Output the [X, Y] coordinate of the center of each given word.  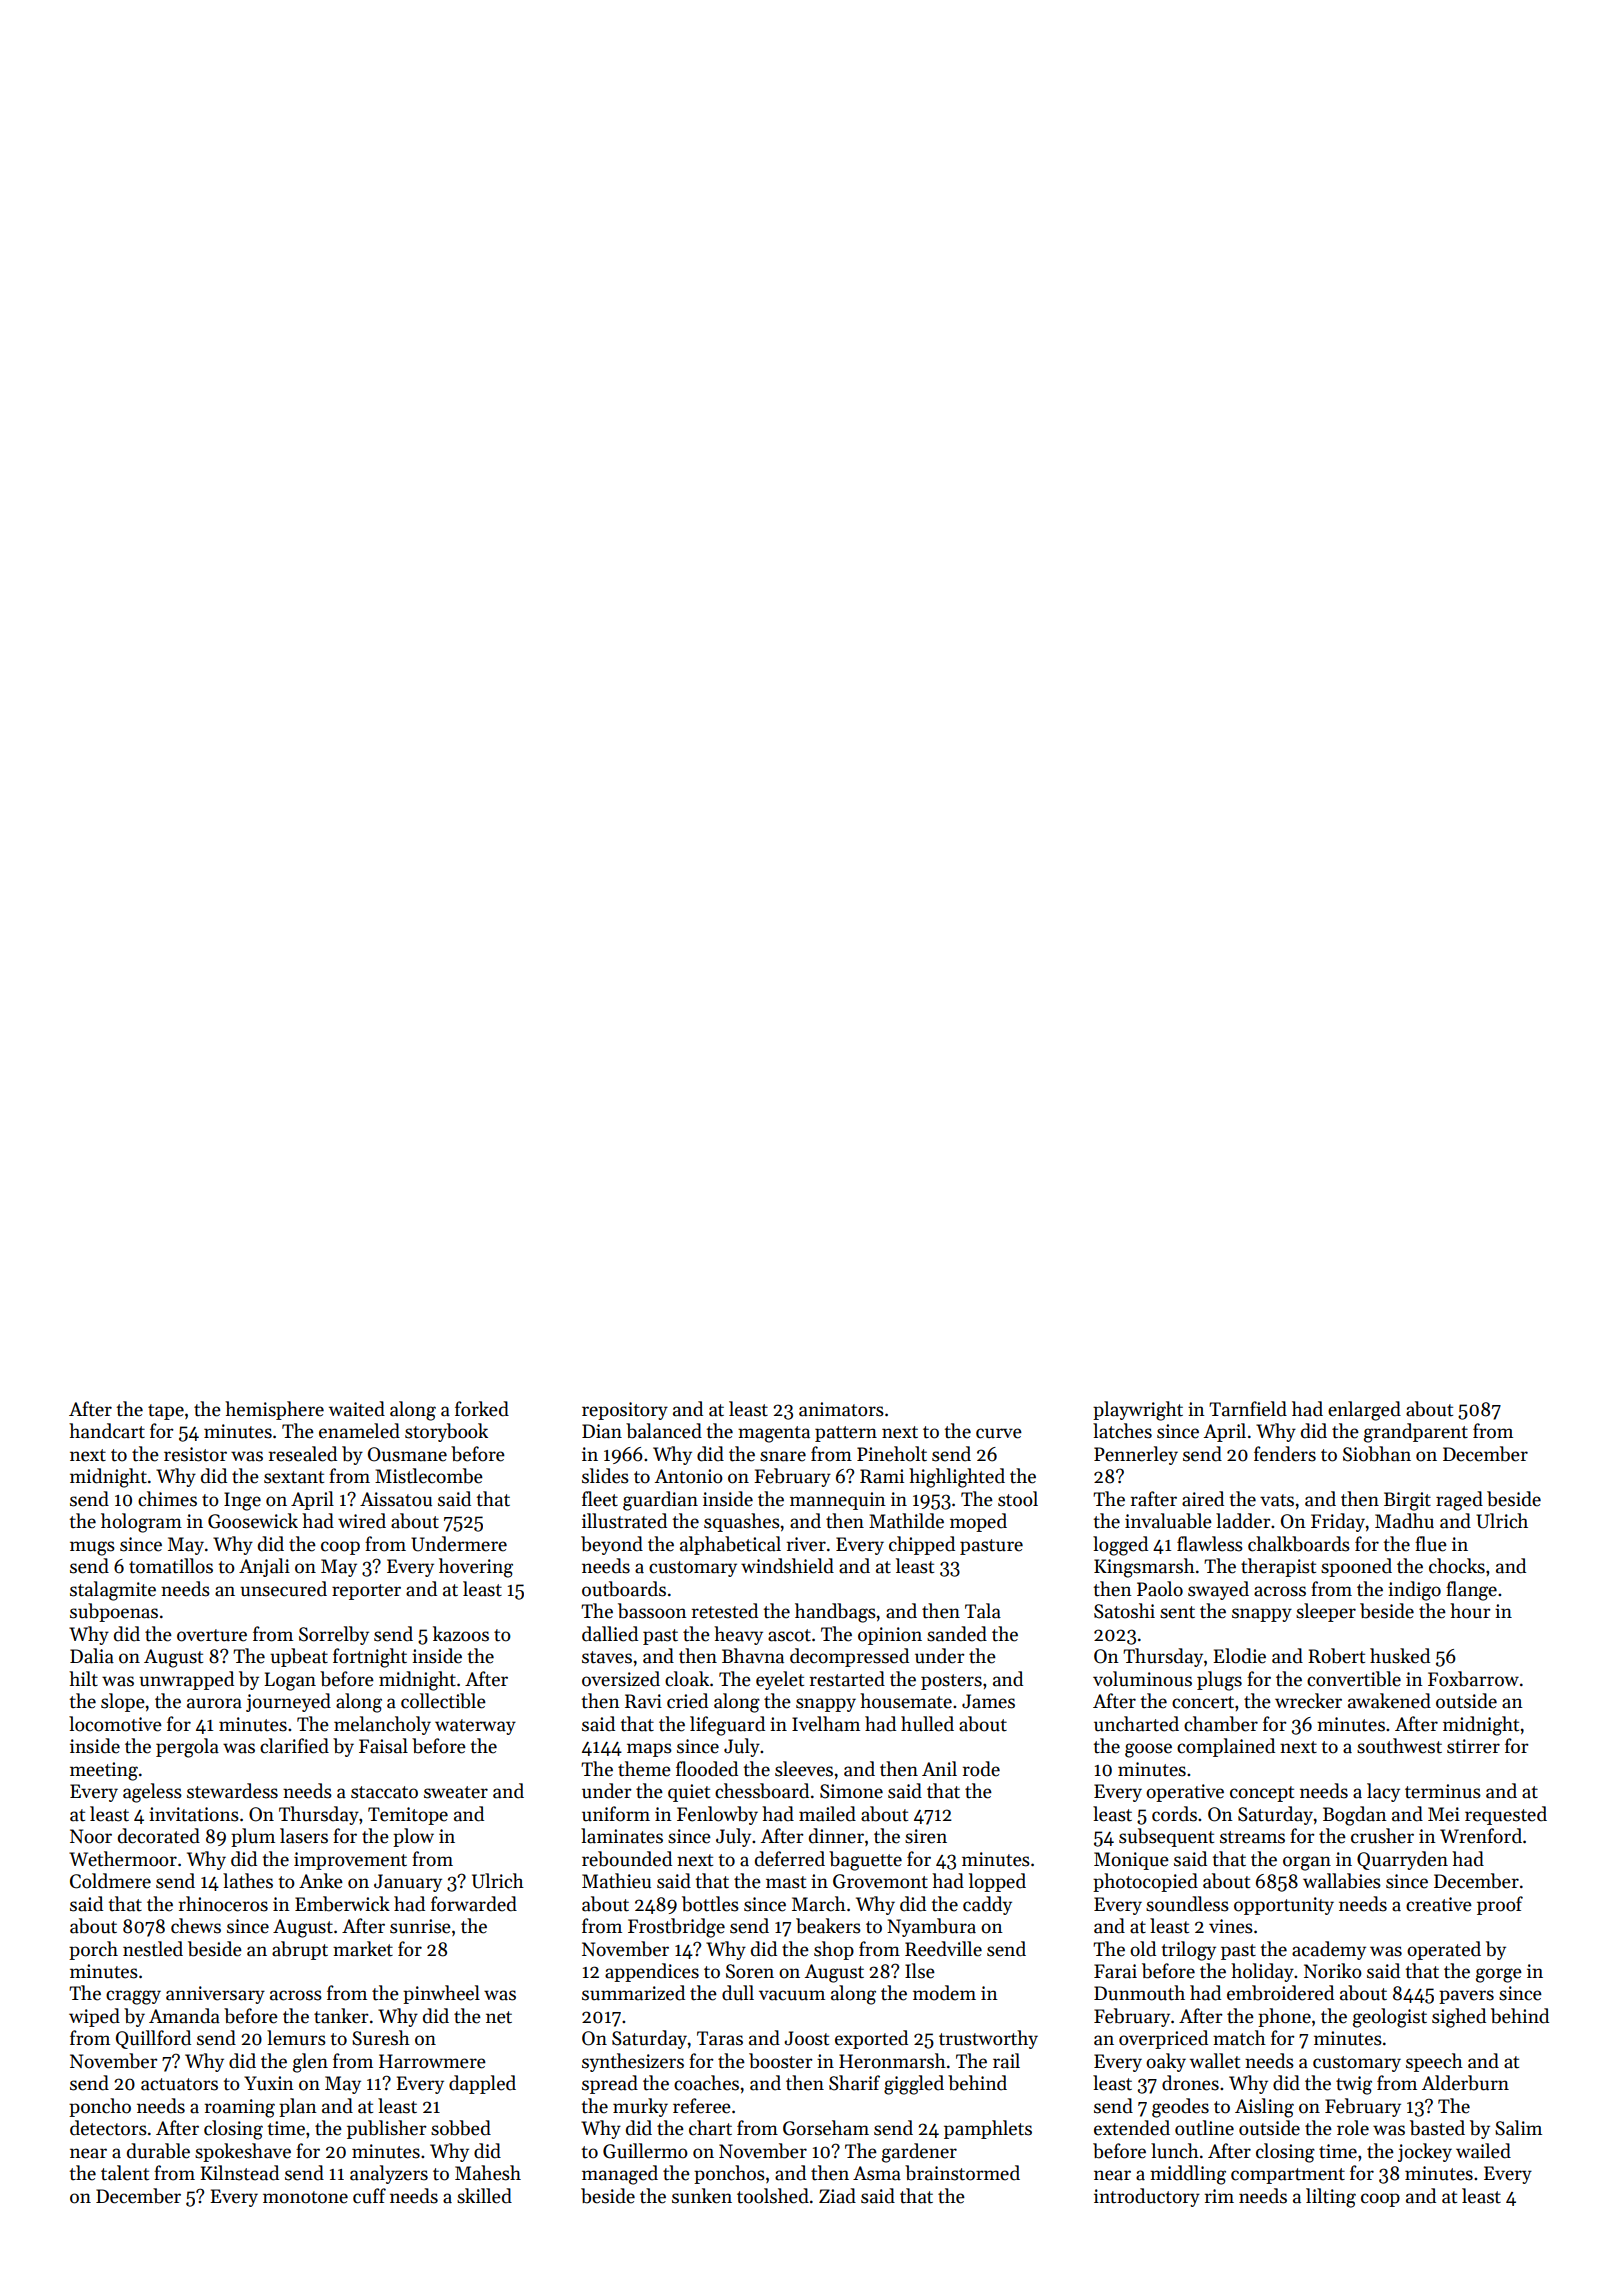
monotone [305, 2197]
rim [1219, 2196]
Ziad [837, 2196]
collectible [443, 1701]
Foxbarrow [1473, 1679]
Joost [806, 2038]
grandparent [1416, 1433]
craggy [133, 1997]
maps [649, 1750]
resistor [195, 1454]
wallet [1215, 2061]
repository [625, 1411]
